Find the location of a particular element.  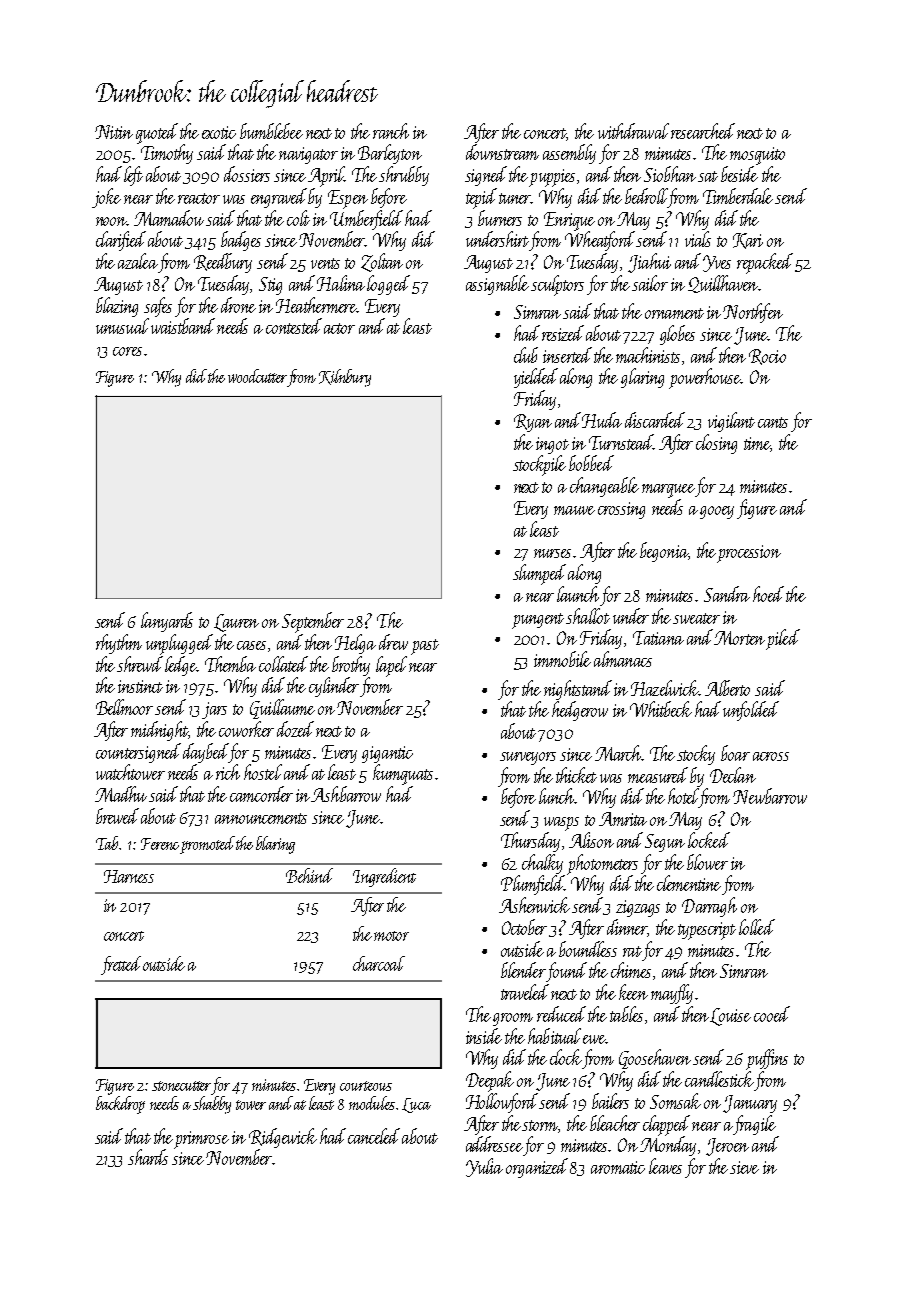

withdrawal is located at coordinates (633, 131).
